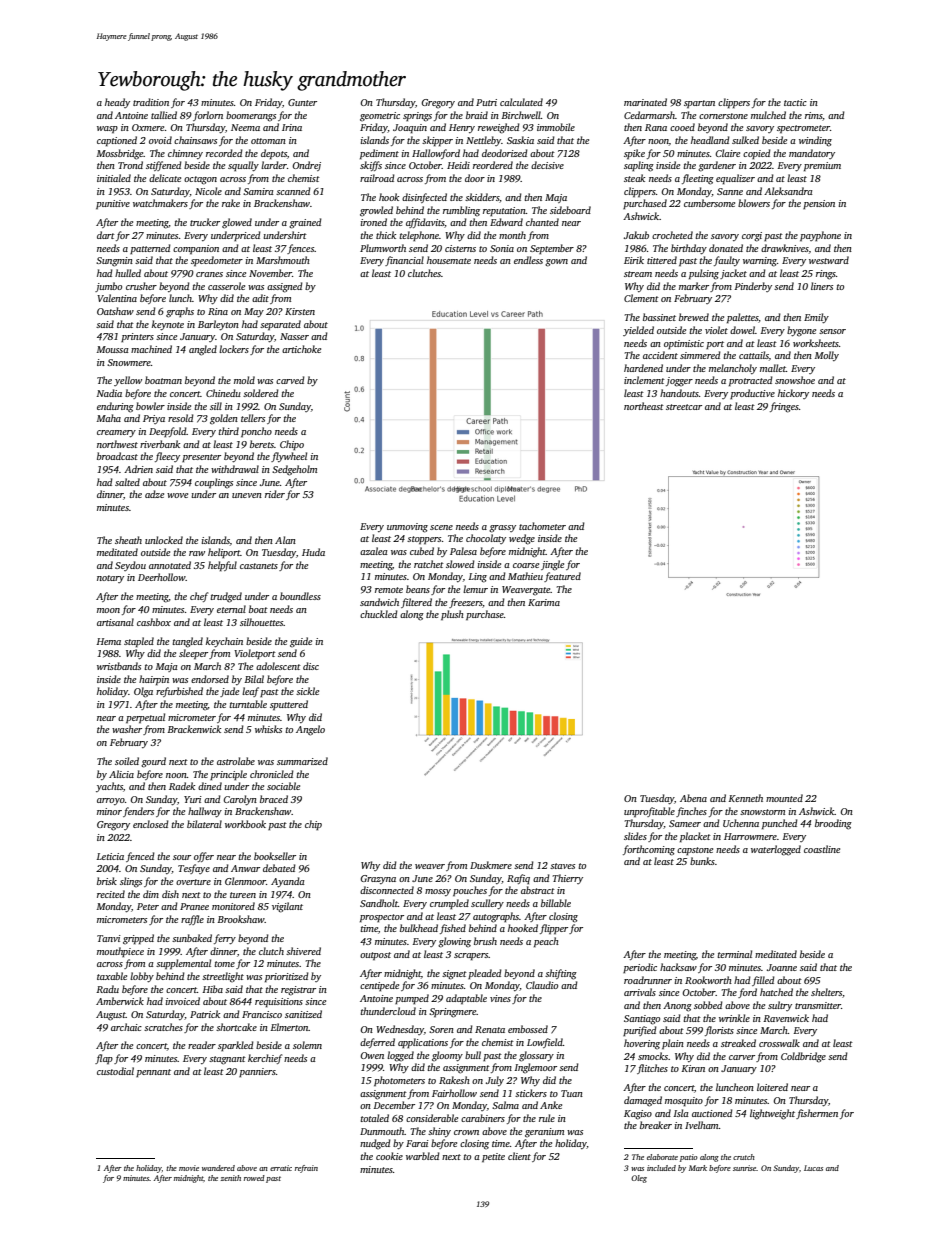 Image resolution: width=952 pixels, height=1233 pixels. Describe the element at coordinates (486, 102) in the page. I see `Putri` at that location.
